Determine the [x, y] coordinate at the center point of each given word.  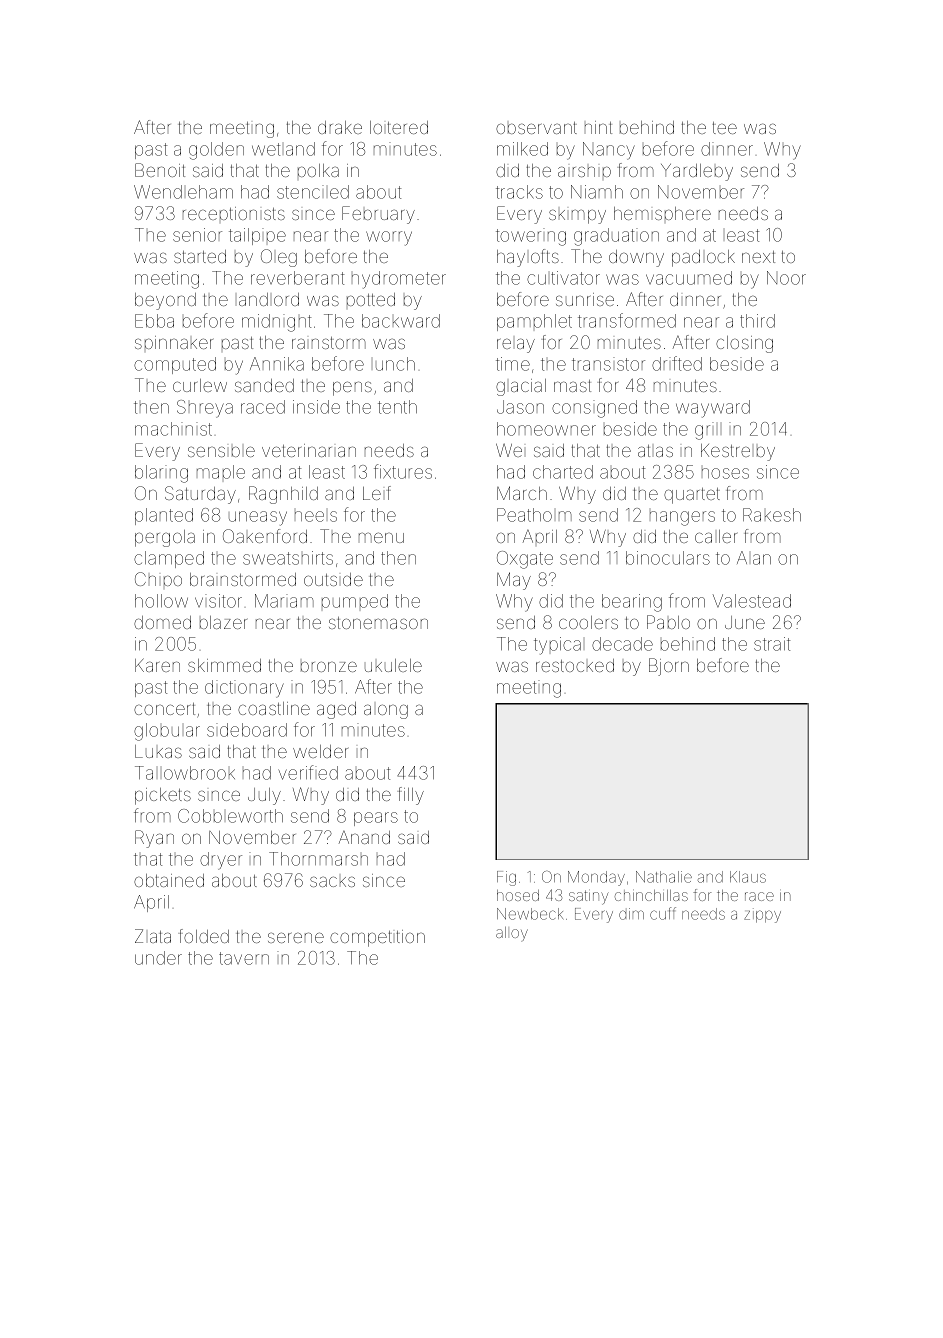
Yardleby [697, 172]
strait [772, 644]
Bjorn [669, 667]
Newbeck [530, 914]
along [386, 711]
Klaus [748, 877]
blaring [161, 474]
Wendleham [183, 192]
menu [381, 537]
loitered [399, 127]
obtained [169, 880]
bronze [329, 666]
